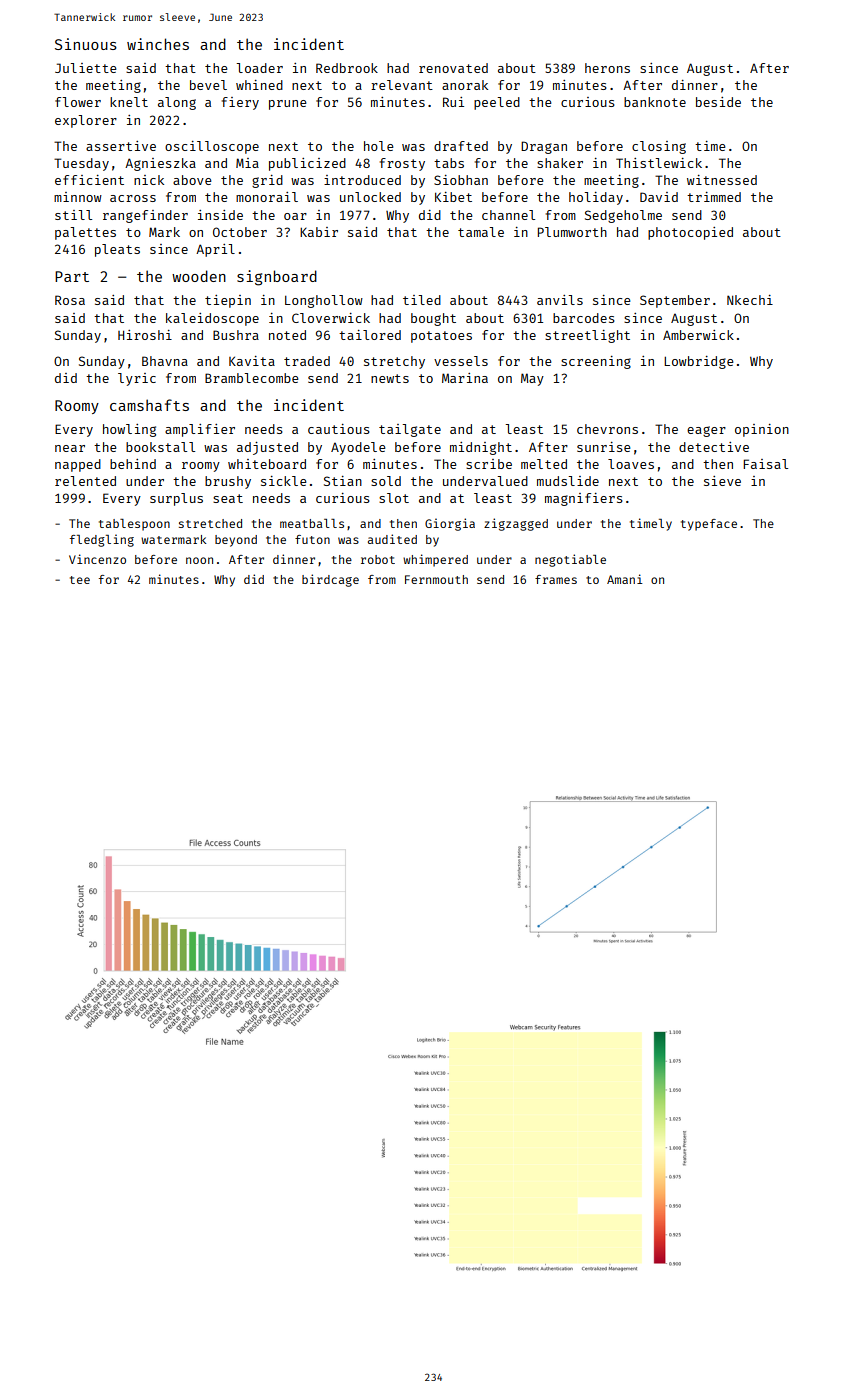 Image resolution: width=849 pixels, height=1400 pixels. Describe the element at coordinates (331, 318) in the page. I see `Cloverwick` at that location.
